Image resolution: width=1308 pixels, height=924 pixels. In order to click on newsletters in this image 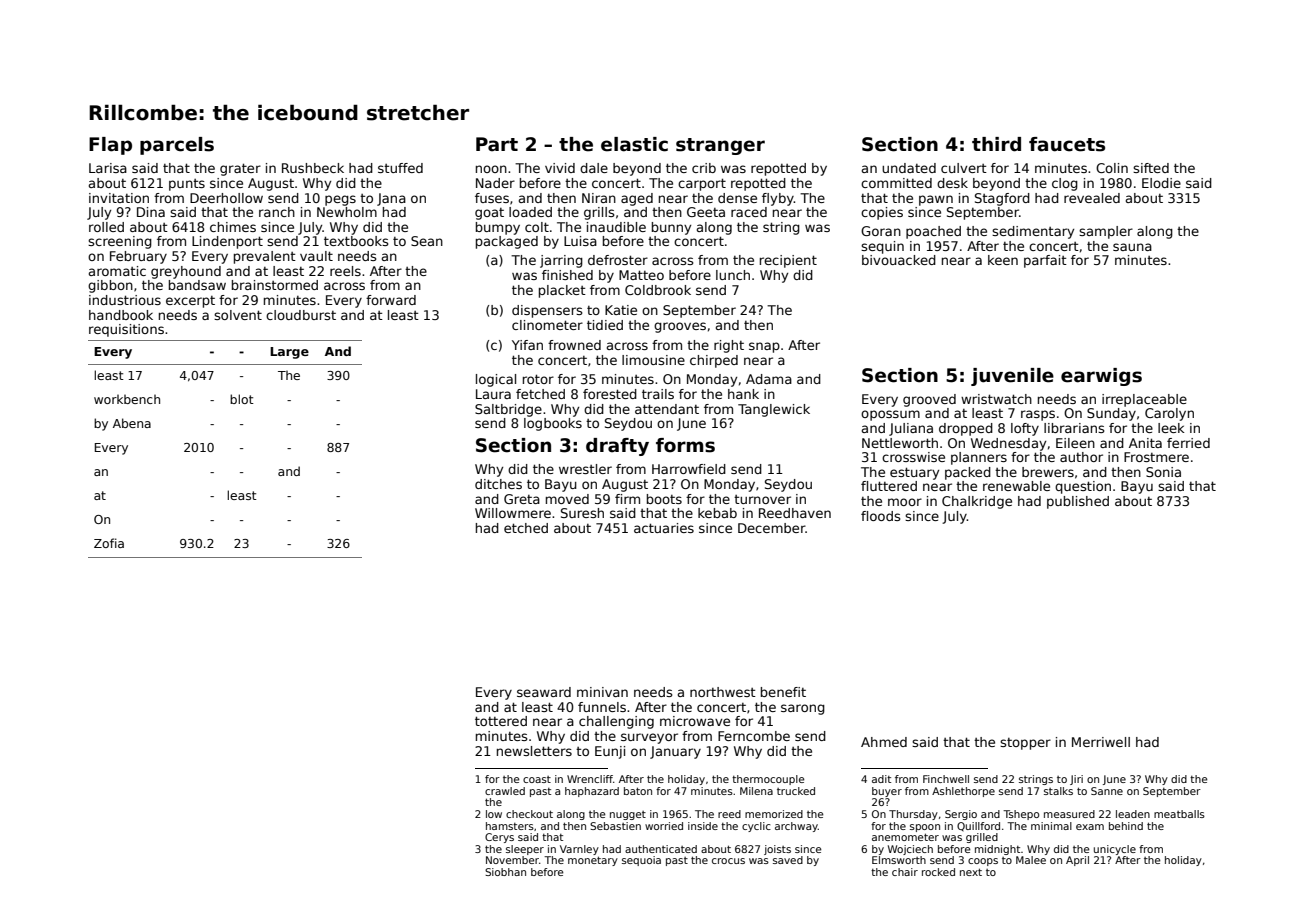, I will do `click(534, 751)`.
